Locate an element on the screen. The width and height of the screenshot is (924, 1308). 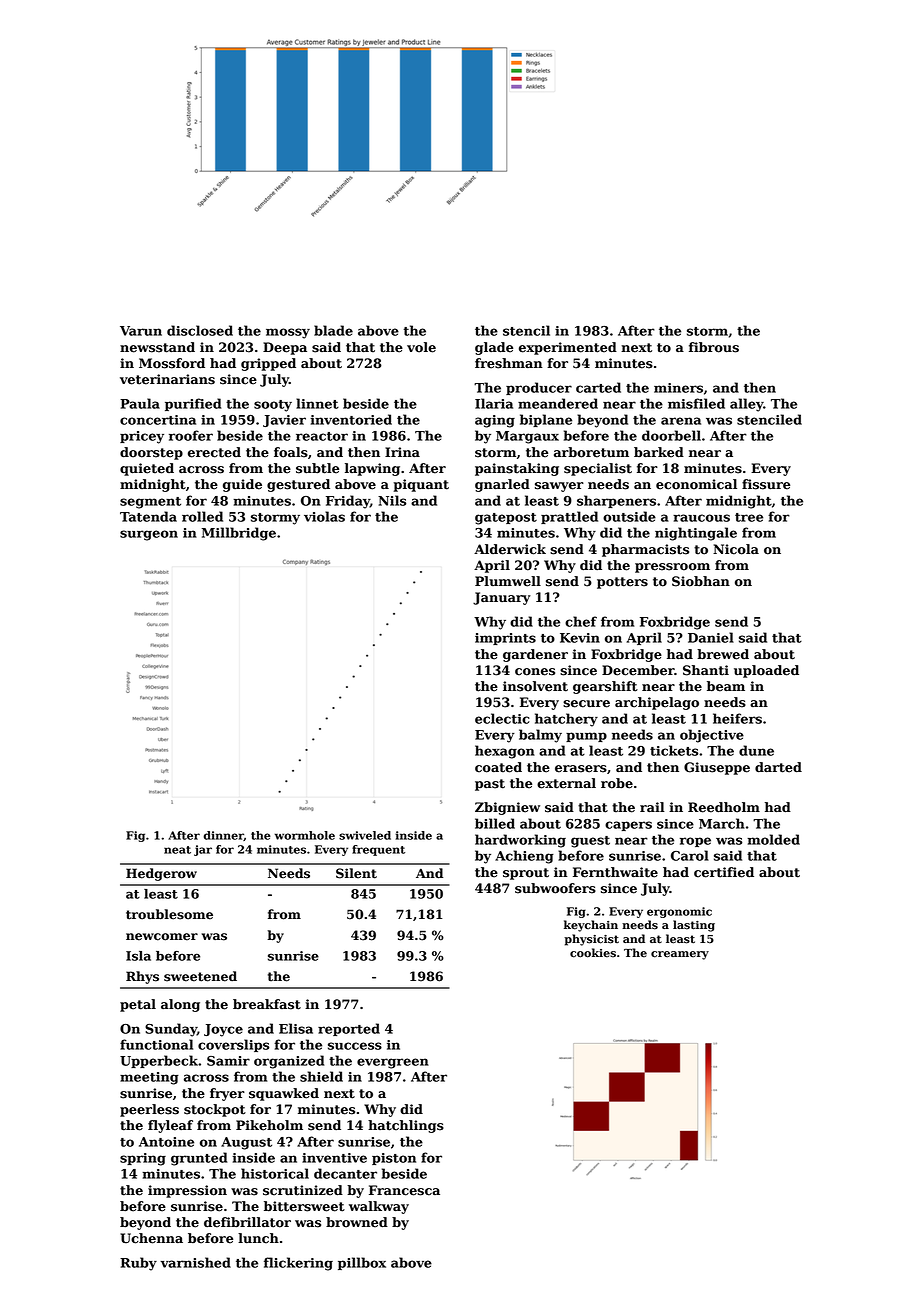
wormhole is located at coordinates (305, 835).
